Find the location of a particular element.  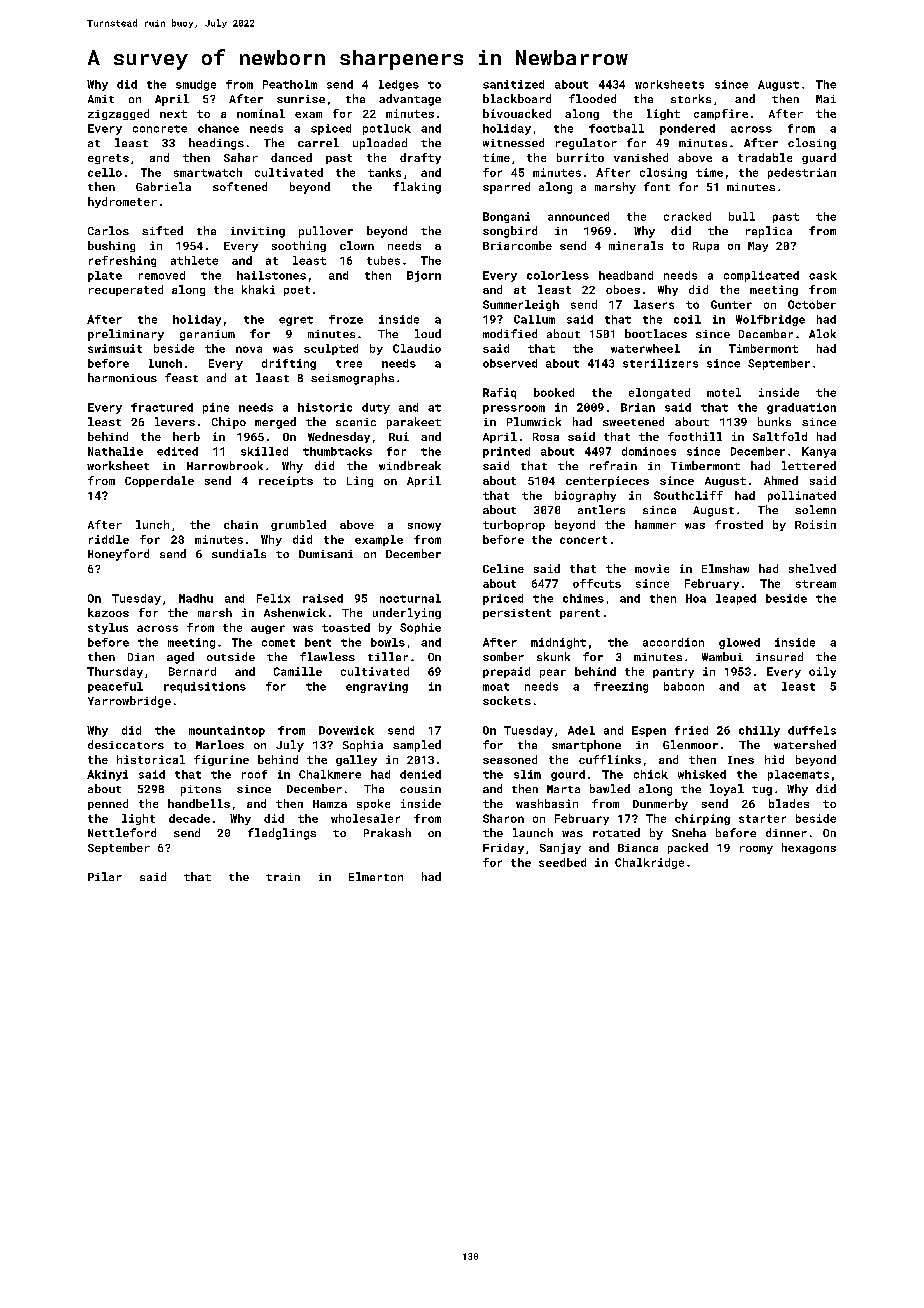

stream is located at coordinates (816, 584).
